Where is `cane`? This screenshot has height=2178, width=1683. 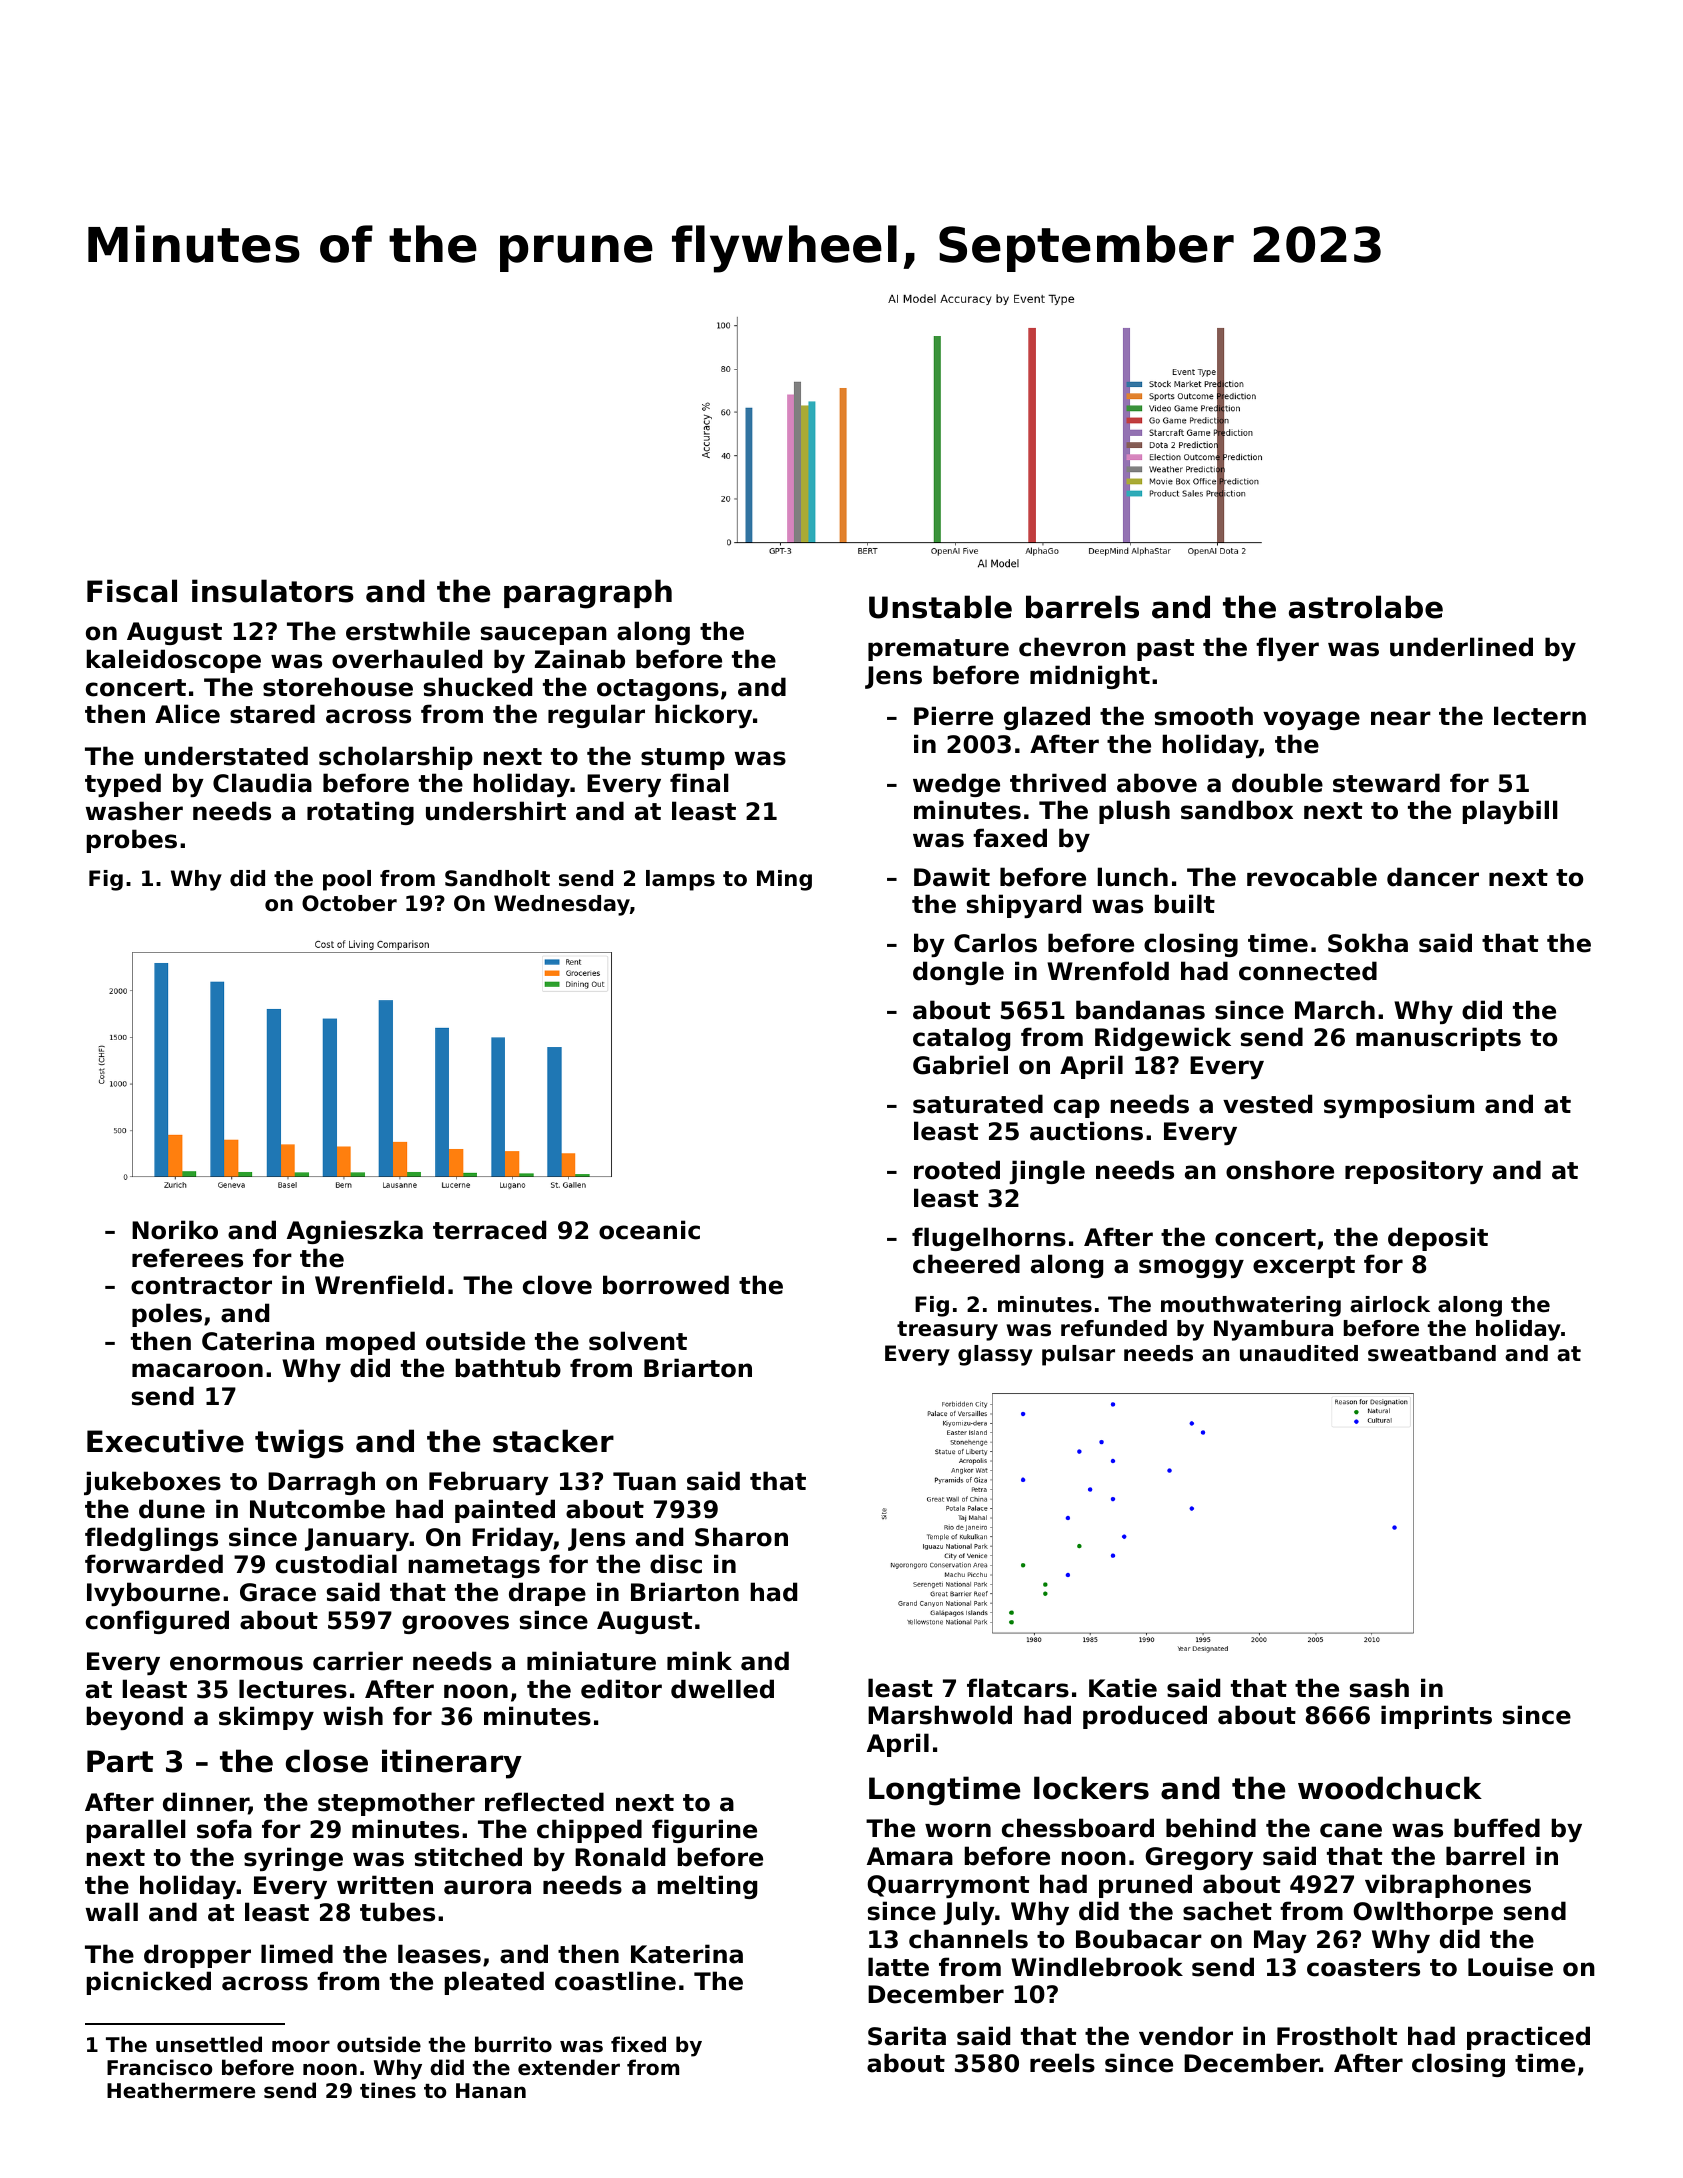 cane is located at coordinates (1351, 1830).
